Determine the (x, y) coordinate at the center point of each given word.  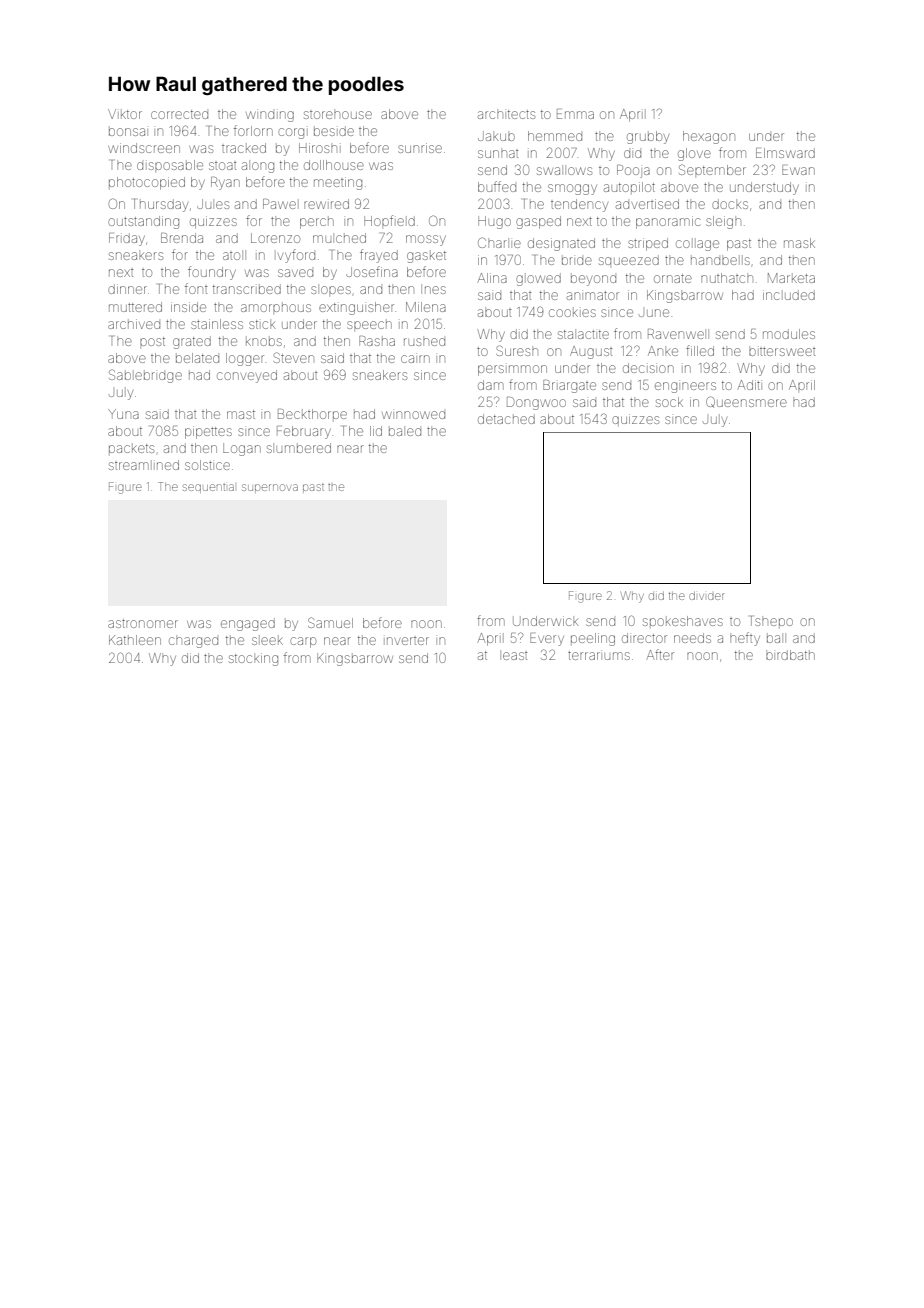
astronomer (143, 623)
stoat (223, 166)
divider (707, 596)
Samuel (330, 622)
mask (799, 243)
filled (700, 350)
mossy (426, 240)
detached (506, 419)
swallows (564, 171)
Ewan (798, 170)
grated (192, 342)
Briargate (569, 386)
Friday (127, 239)
